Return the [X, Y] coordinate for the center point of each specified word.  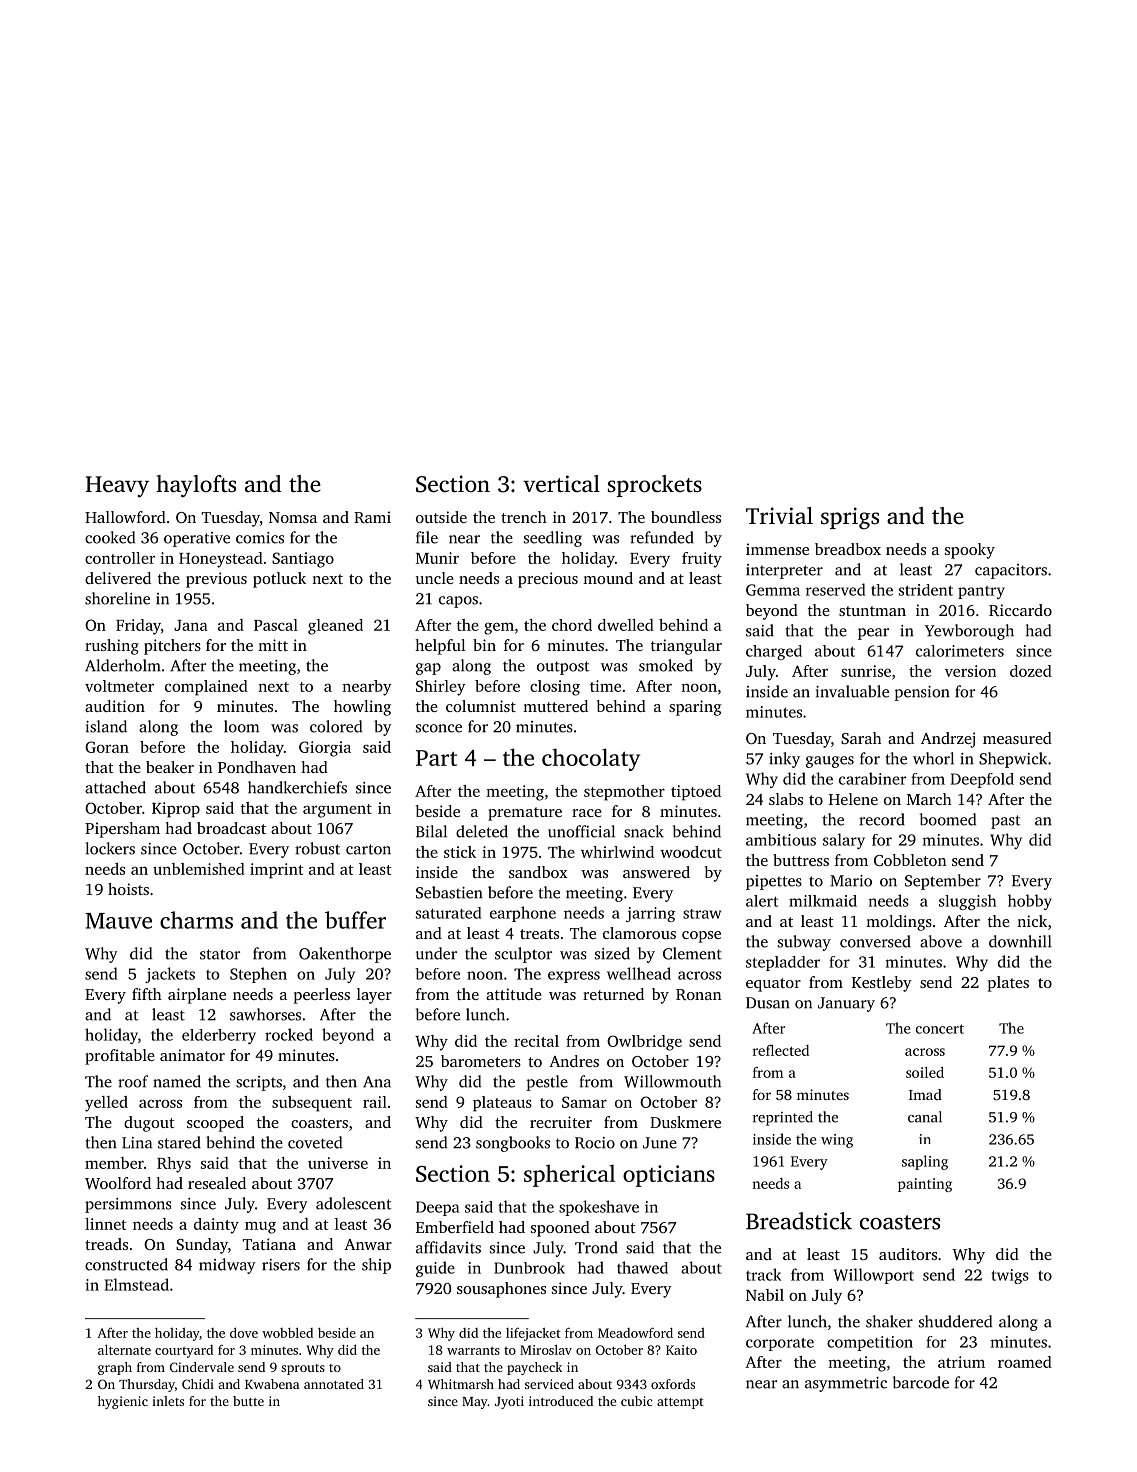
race [587, 813]
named [177, 1081]
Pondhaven [257, 767]
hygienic [123, 1402]
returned [613, 994]
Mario [851, 881]
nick [1032, 921]
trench [524, 517]
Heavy [117, 487]
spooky [970, 551]
